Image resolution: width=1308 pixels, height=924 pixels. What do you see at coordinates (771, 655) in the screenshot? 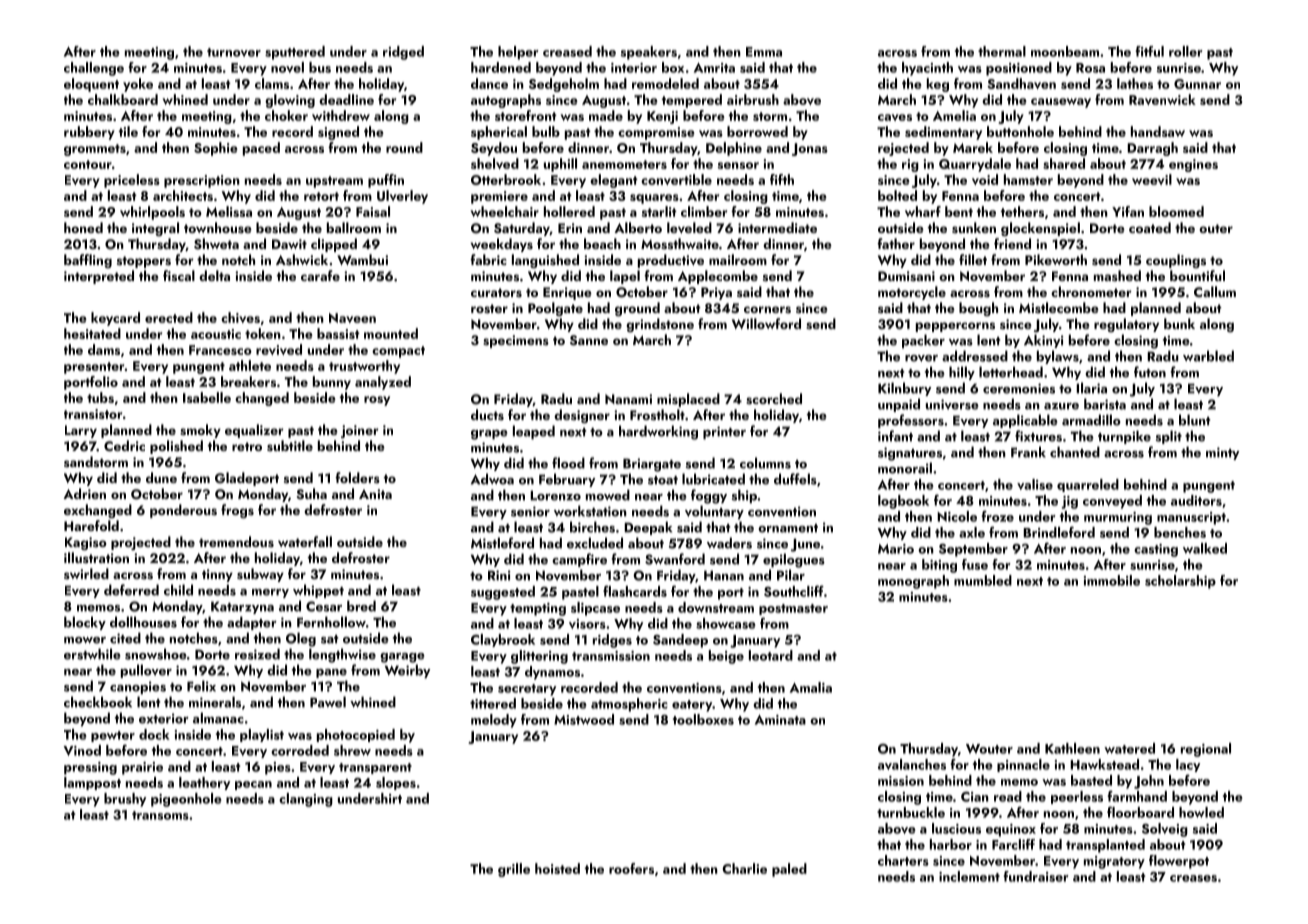
I see `leotard` at bounding box center [771, 655].
